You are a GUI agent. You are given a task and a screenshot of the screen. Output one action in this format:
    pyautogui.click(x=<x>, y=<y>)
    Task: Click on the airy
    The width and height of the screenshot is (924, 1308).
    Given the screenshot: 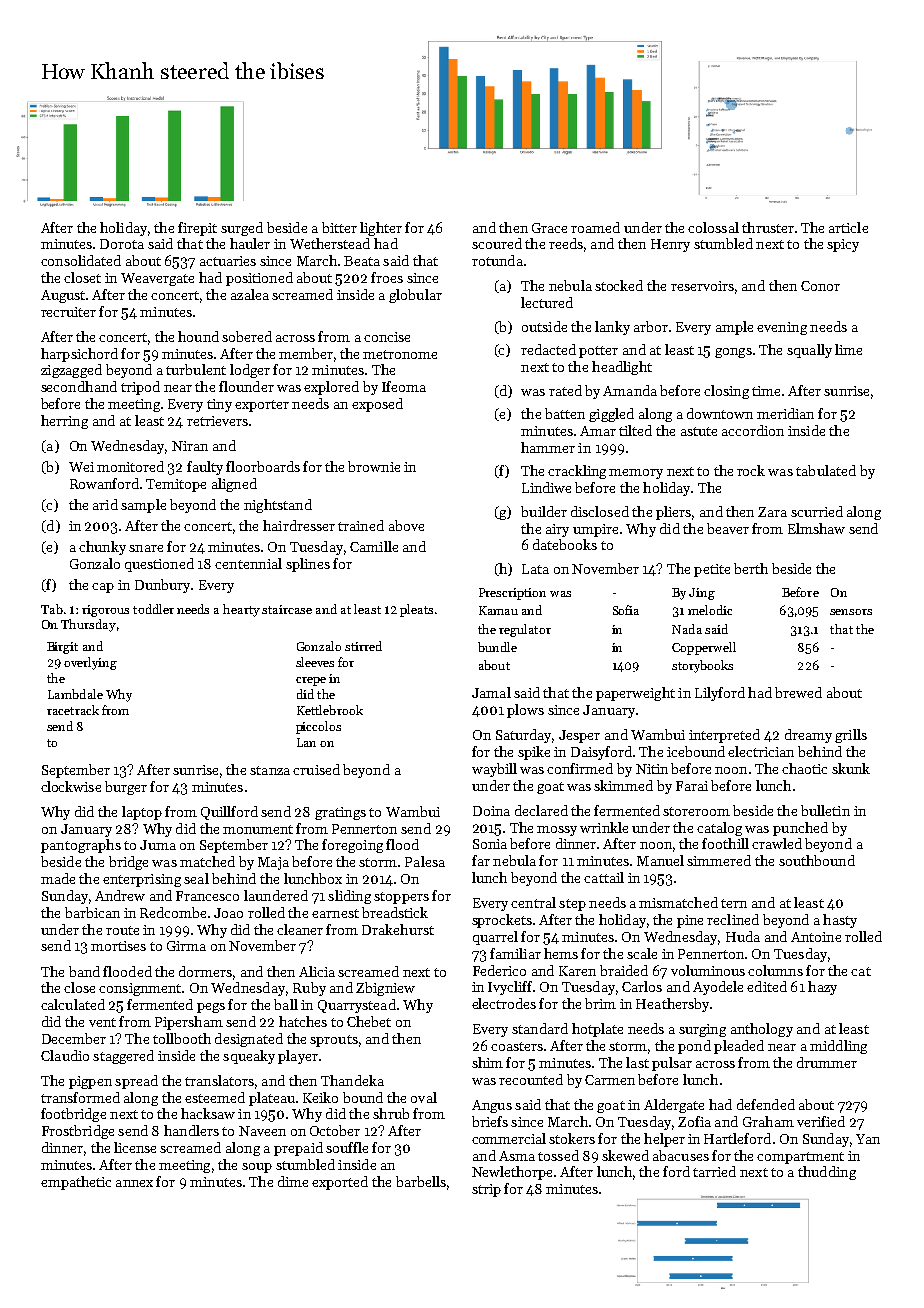 What is the action you would take?
    pyautogui.click(x=557, y=530)
